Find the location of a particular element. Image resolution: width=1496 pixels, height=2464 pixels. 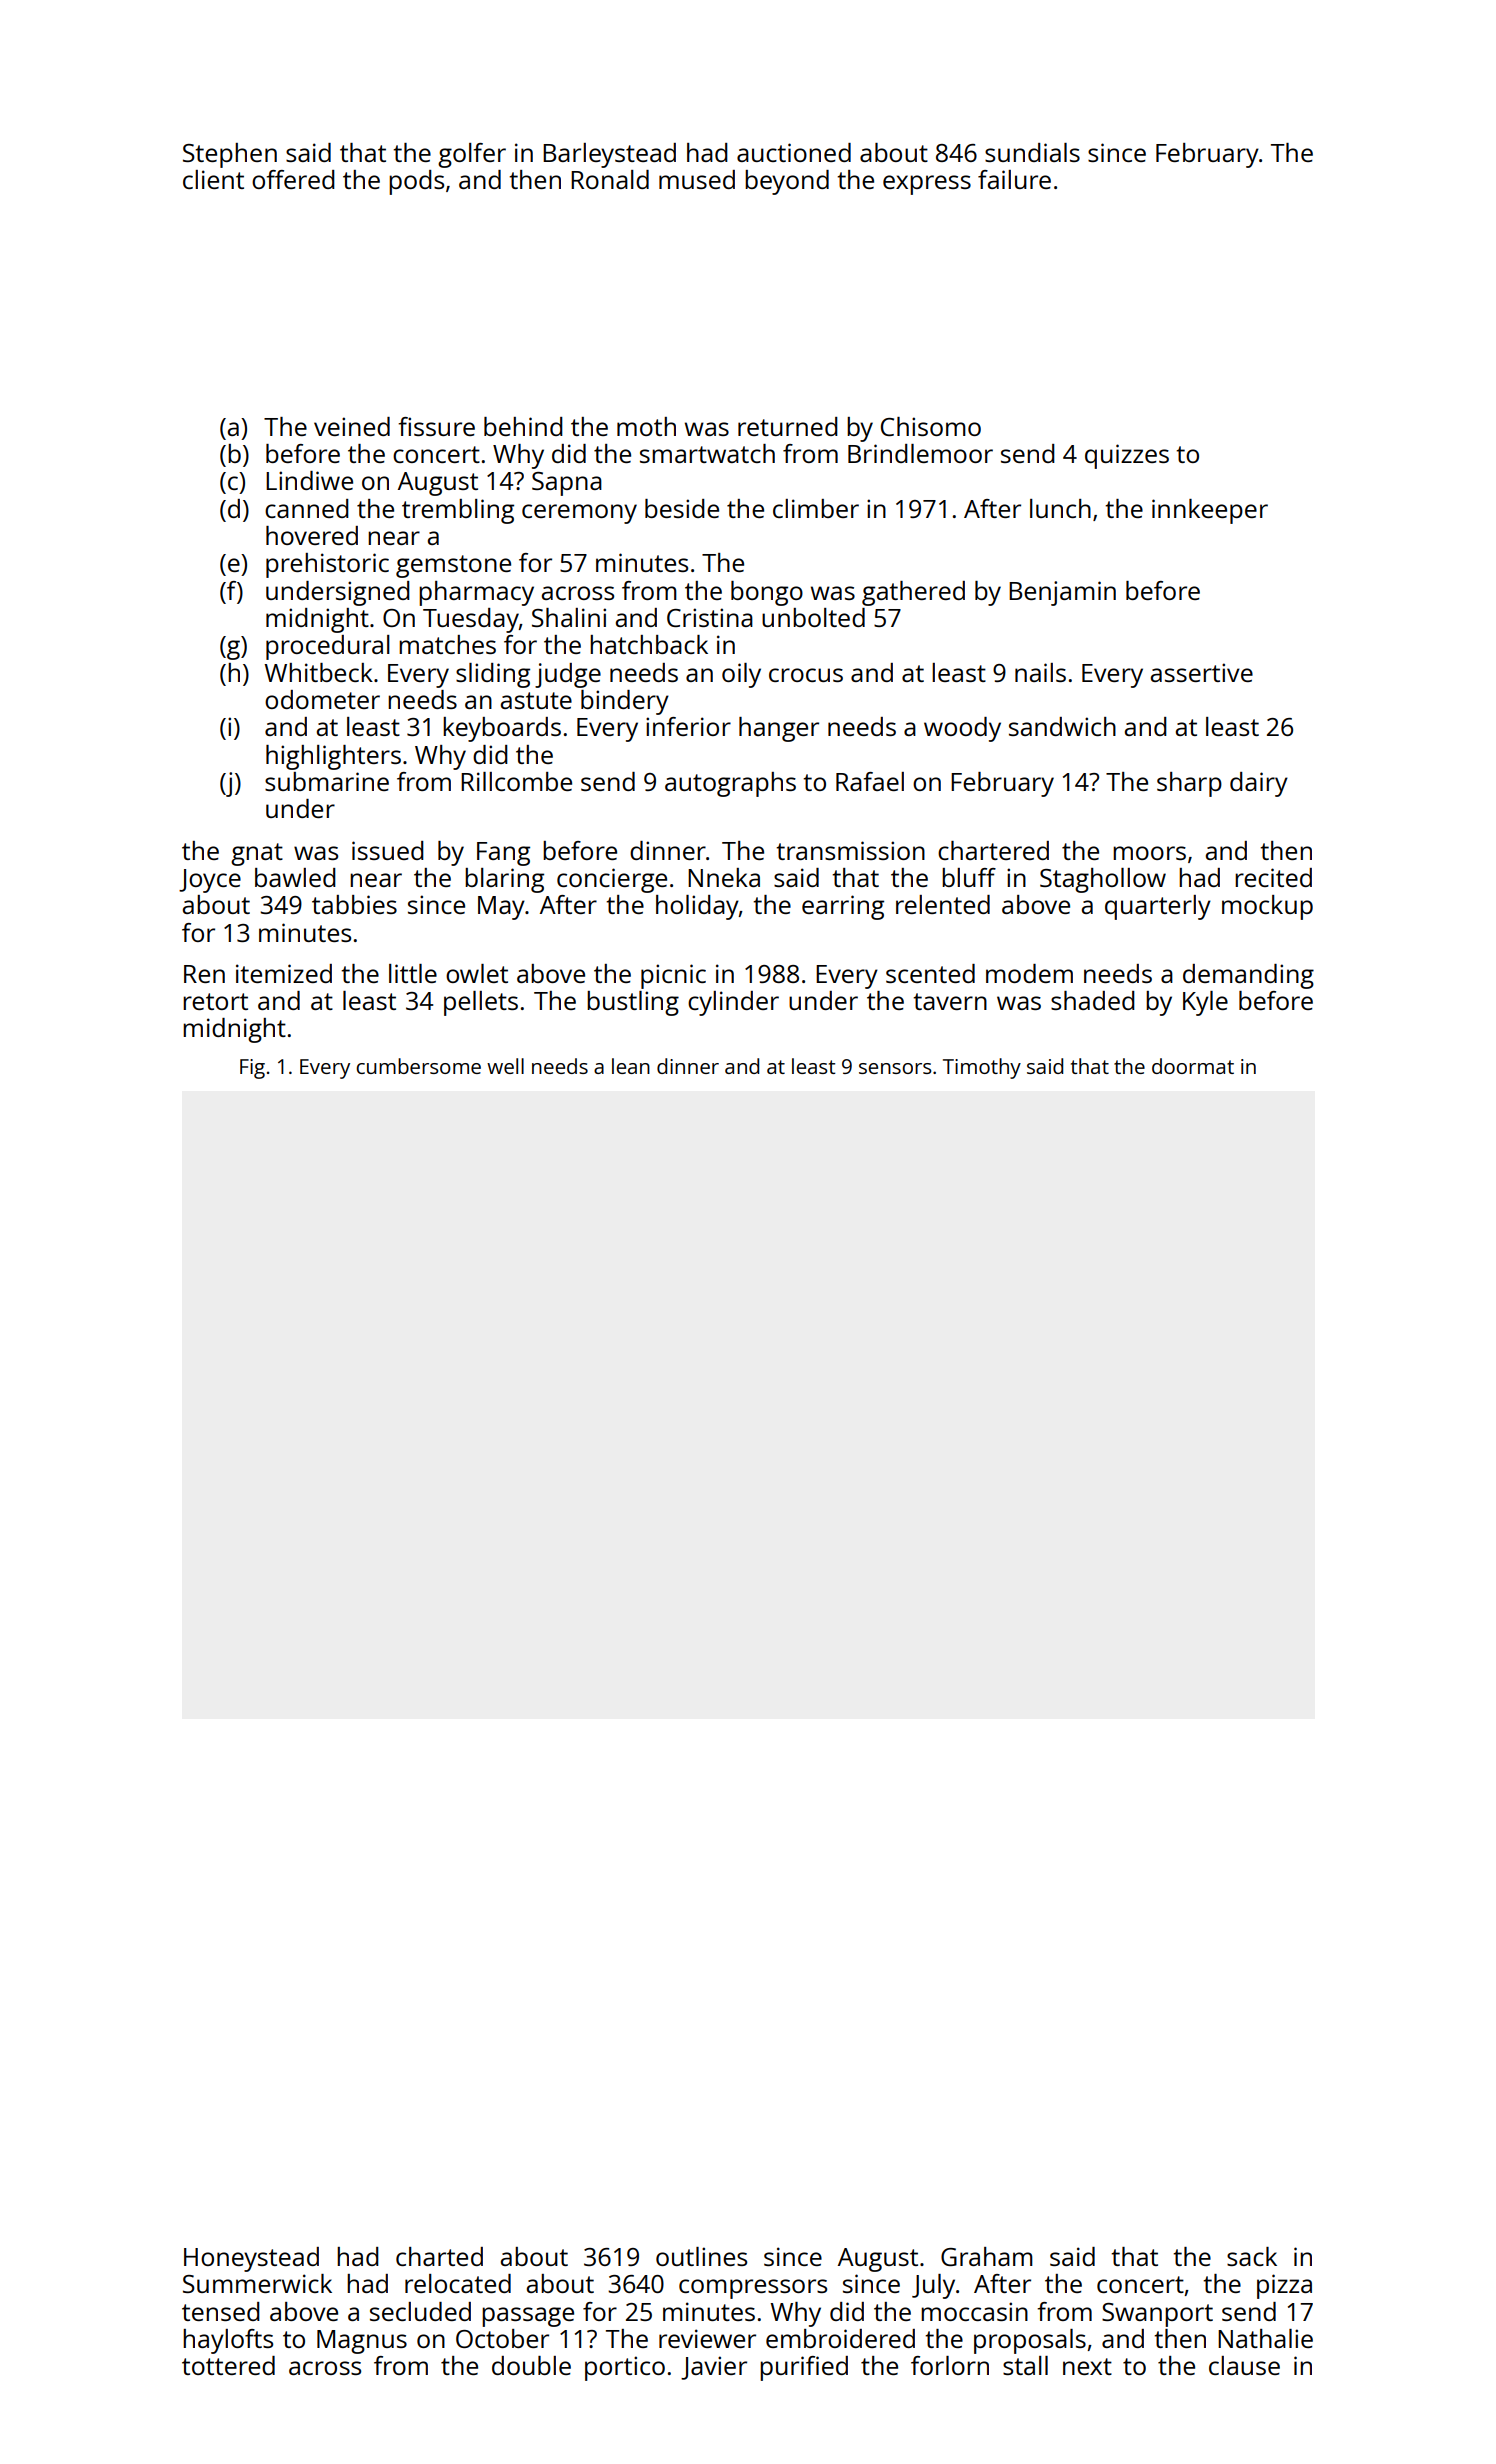

pizza is located at coordinates (1284, 2286).
